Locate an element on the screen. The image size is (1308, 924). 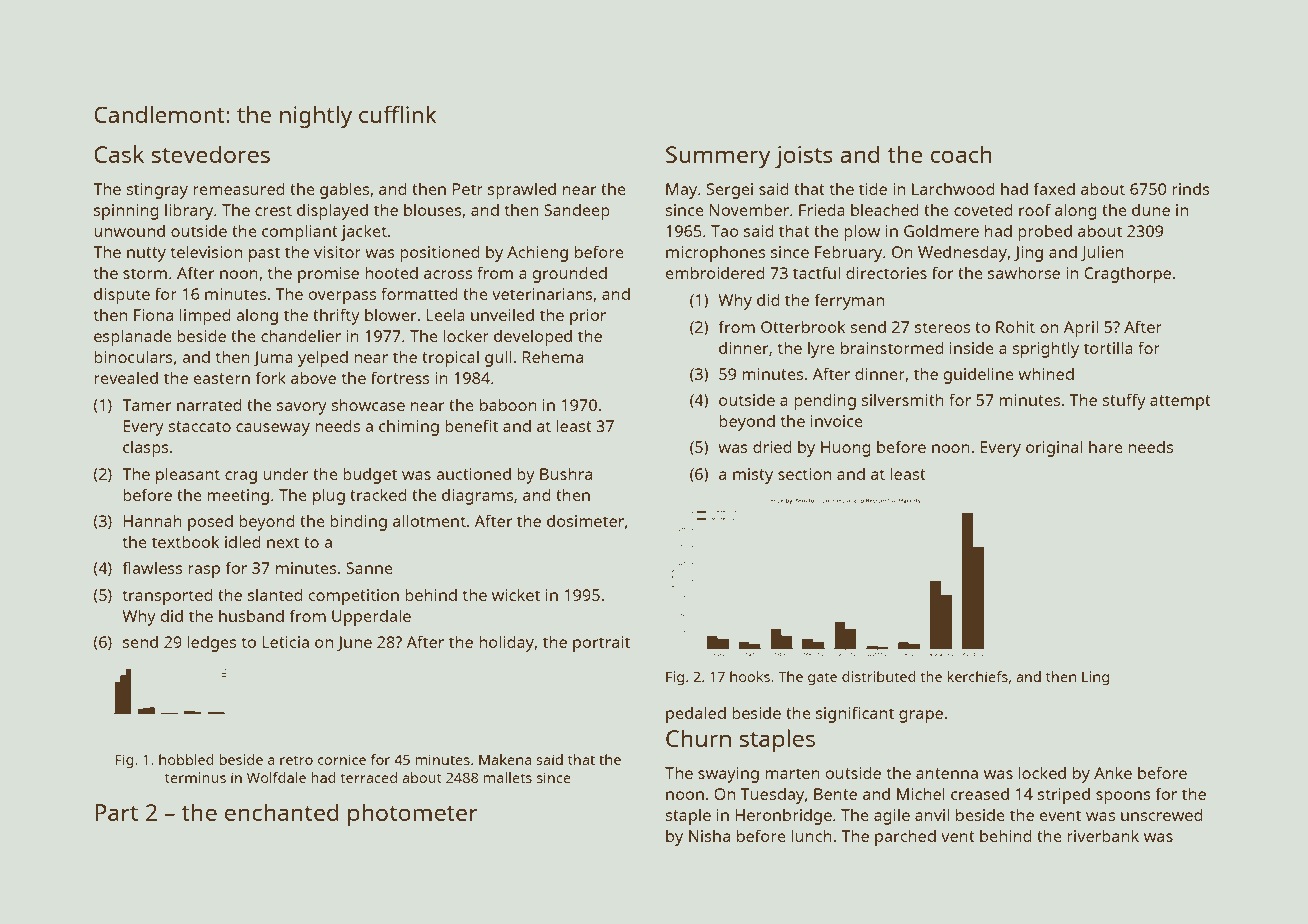
revealed is located at coordinates (126, 377).
